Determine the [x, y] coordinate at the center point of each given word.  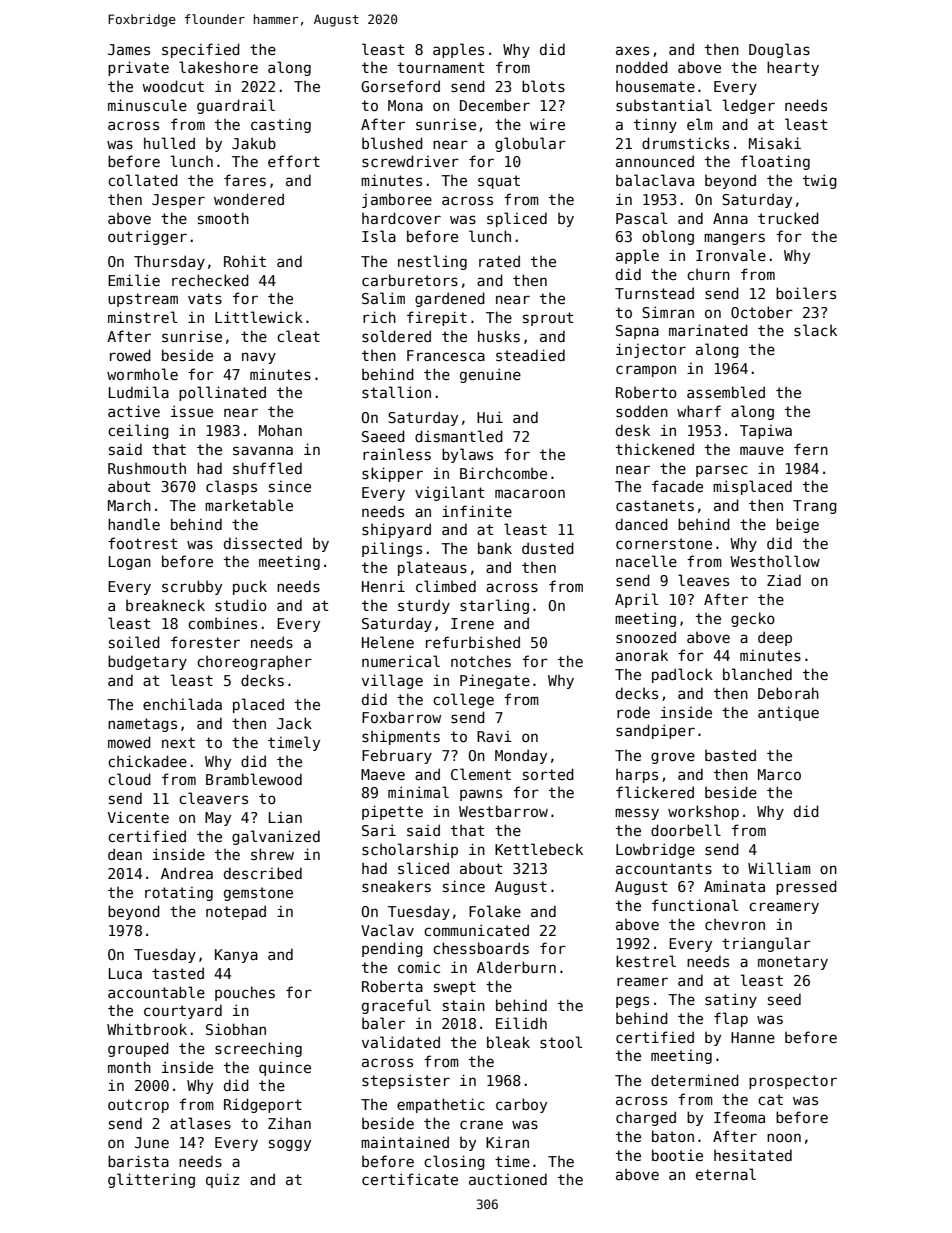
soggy [290, 1145]
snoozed [646, 637]
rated [499, 261]
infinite [477, 511]
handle [134, 524]
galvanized [276, 837]
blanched [757, 674]
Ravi [494, 736]
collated [143, 180]
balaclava [655, 180]
